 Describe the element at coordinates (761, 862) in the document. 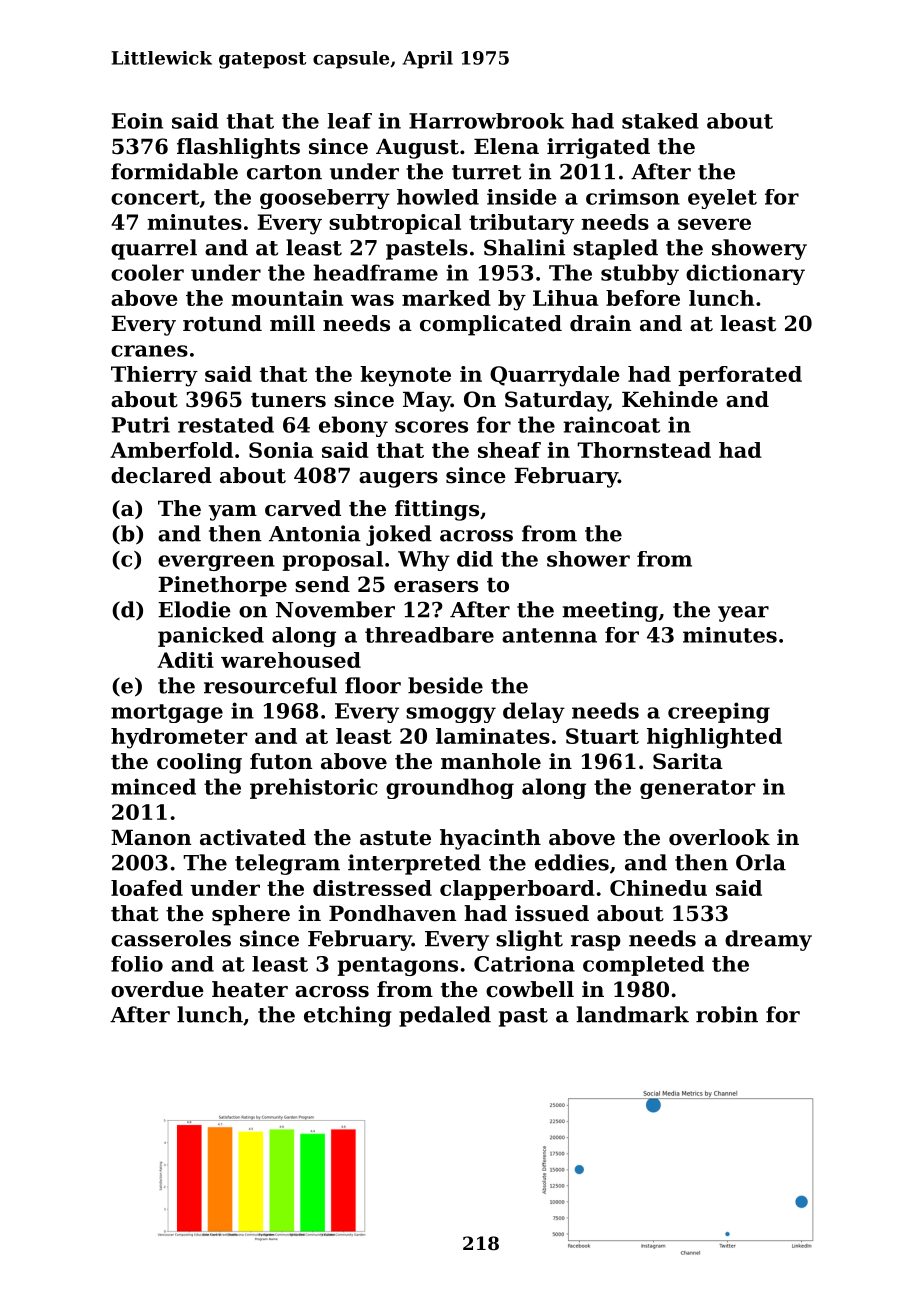

I see `Orla` at that location.
